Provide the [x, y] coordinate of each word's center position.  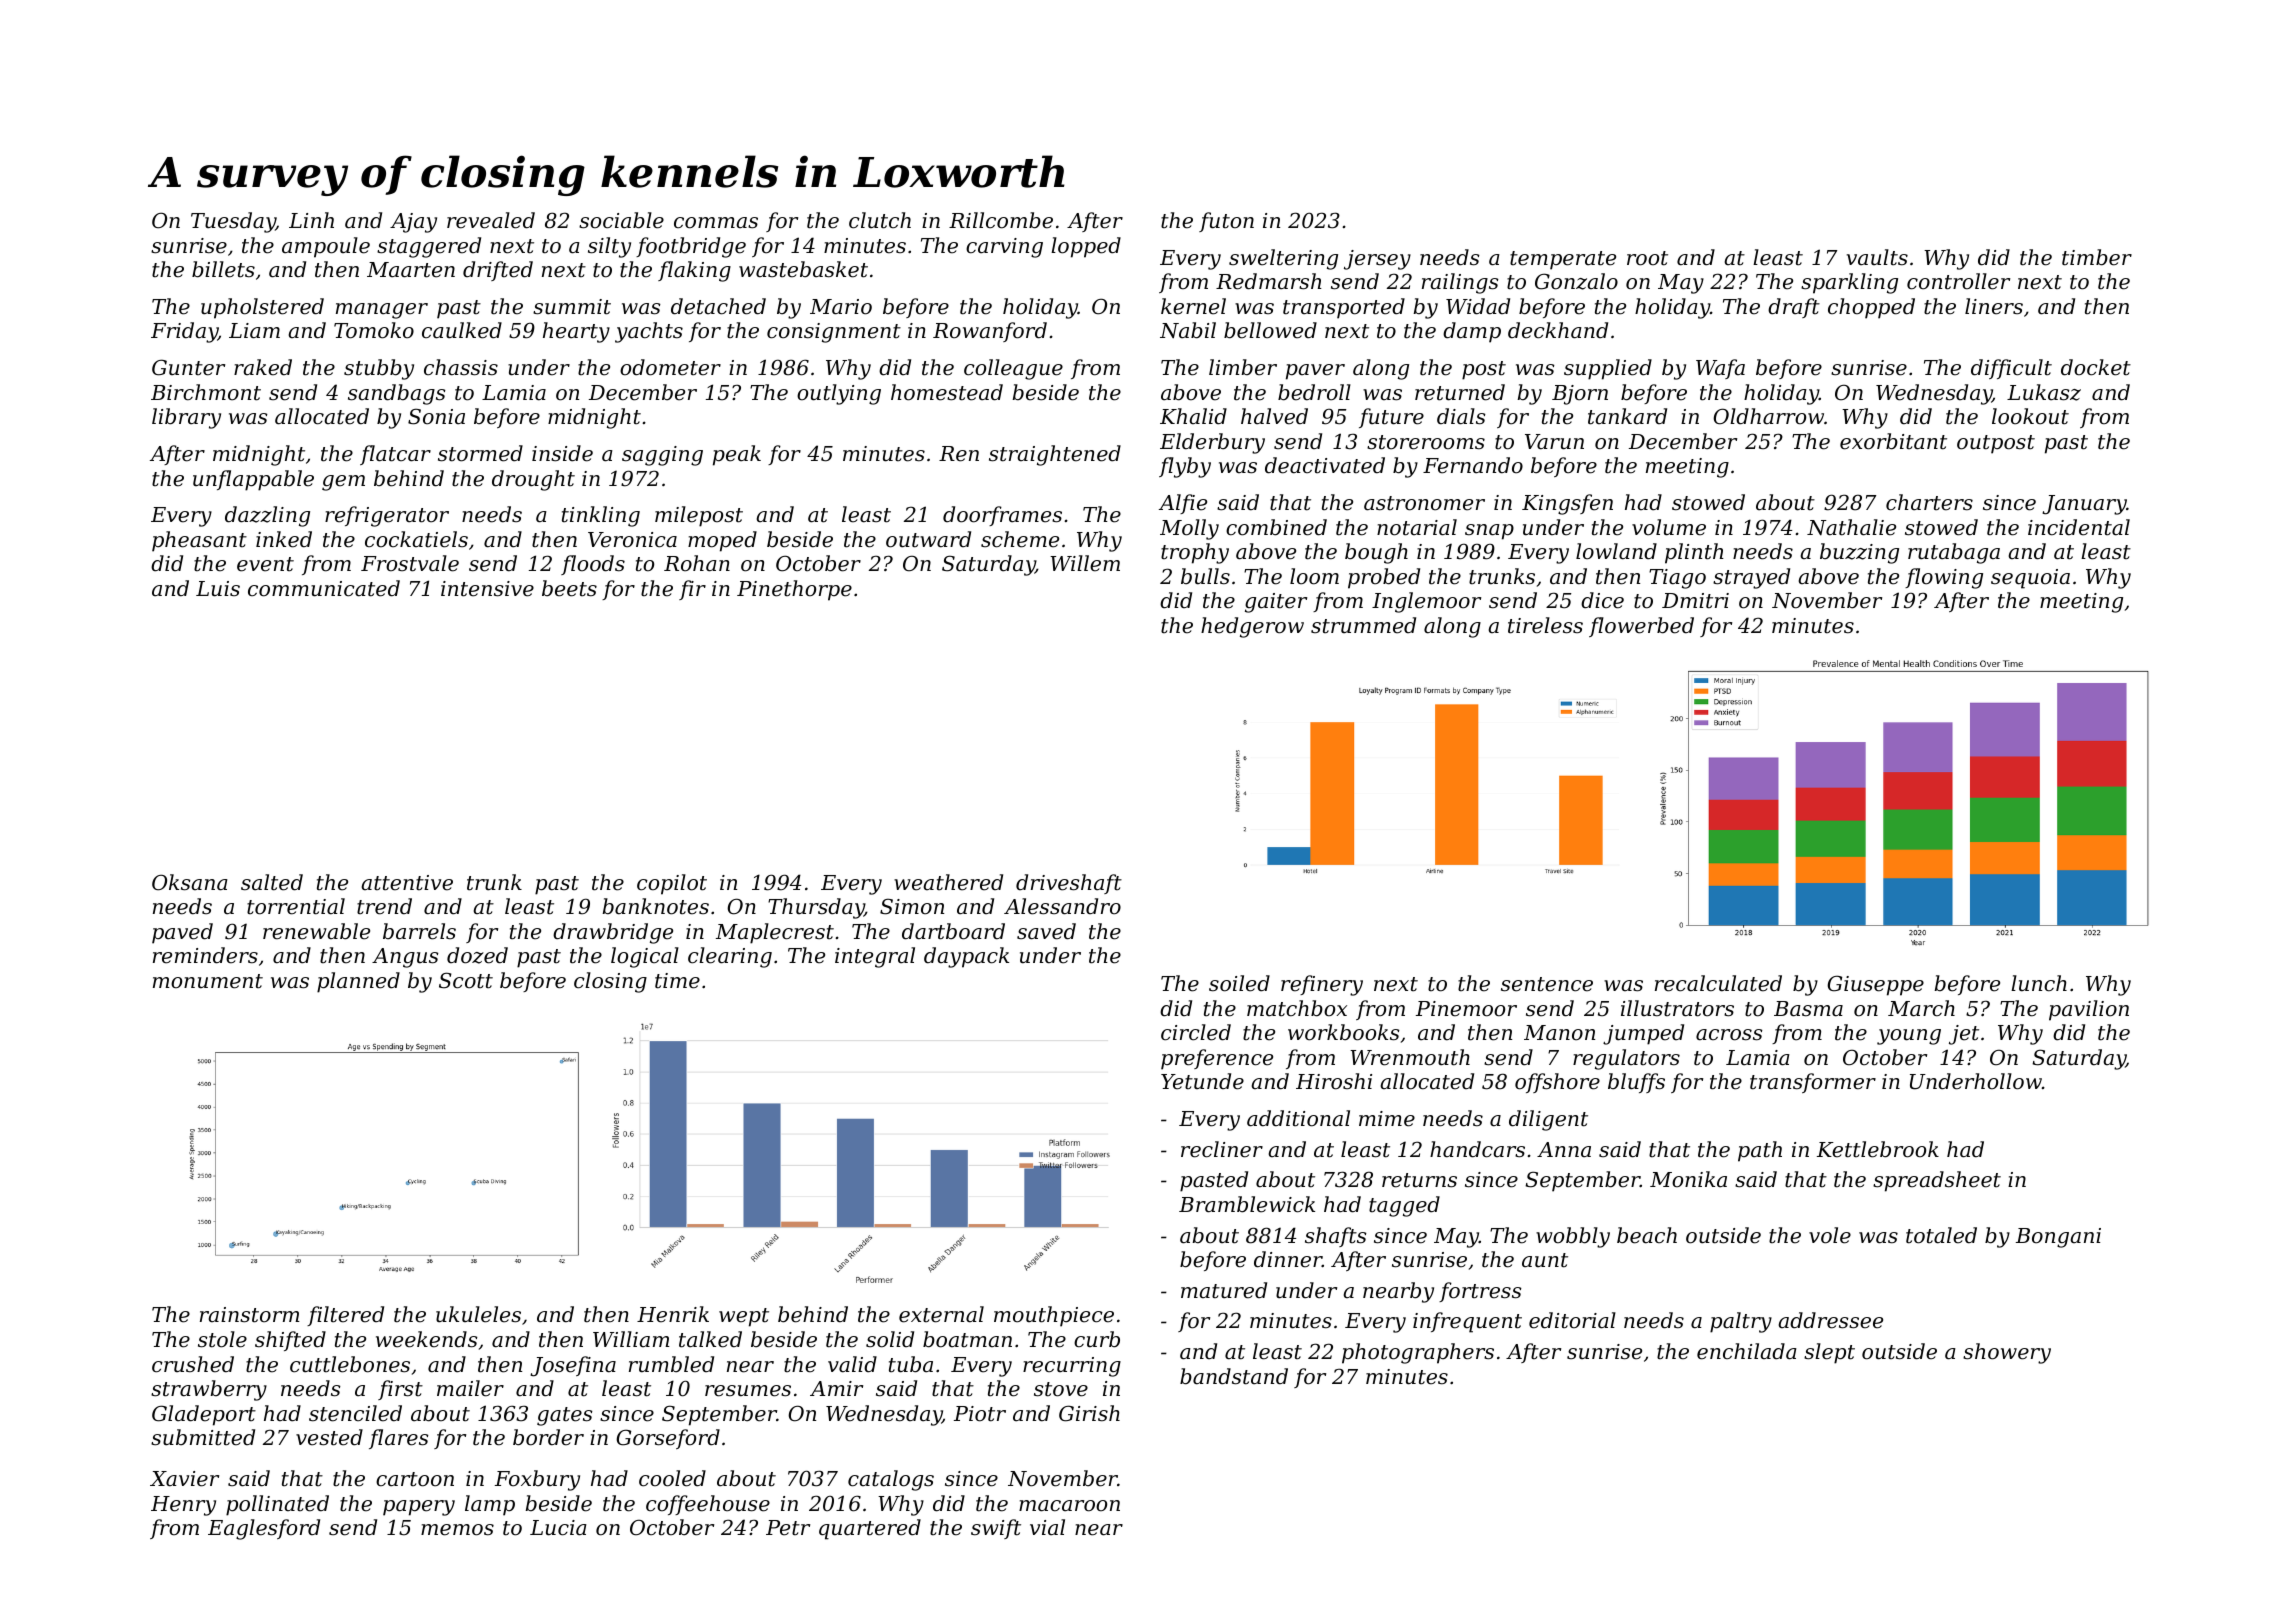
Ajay [413, 223]
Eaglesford [264, 1529]
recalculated [1718, 983]
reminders [205, 955]
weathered [948, 882]
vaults [1877, 257]
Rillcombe [1001, 220]
